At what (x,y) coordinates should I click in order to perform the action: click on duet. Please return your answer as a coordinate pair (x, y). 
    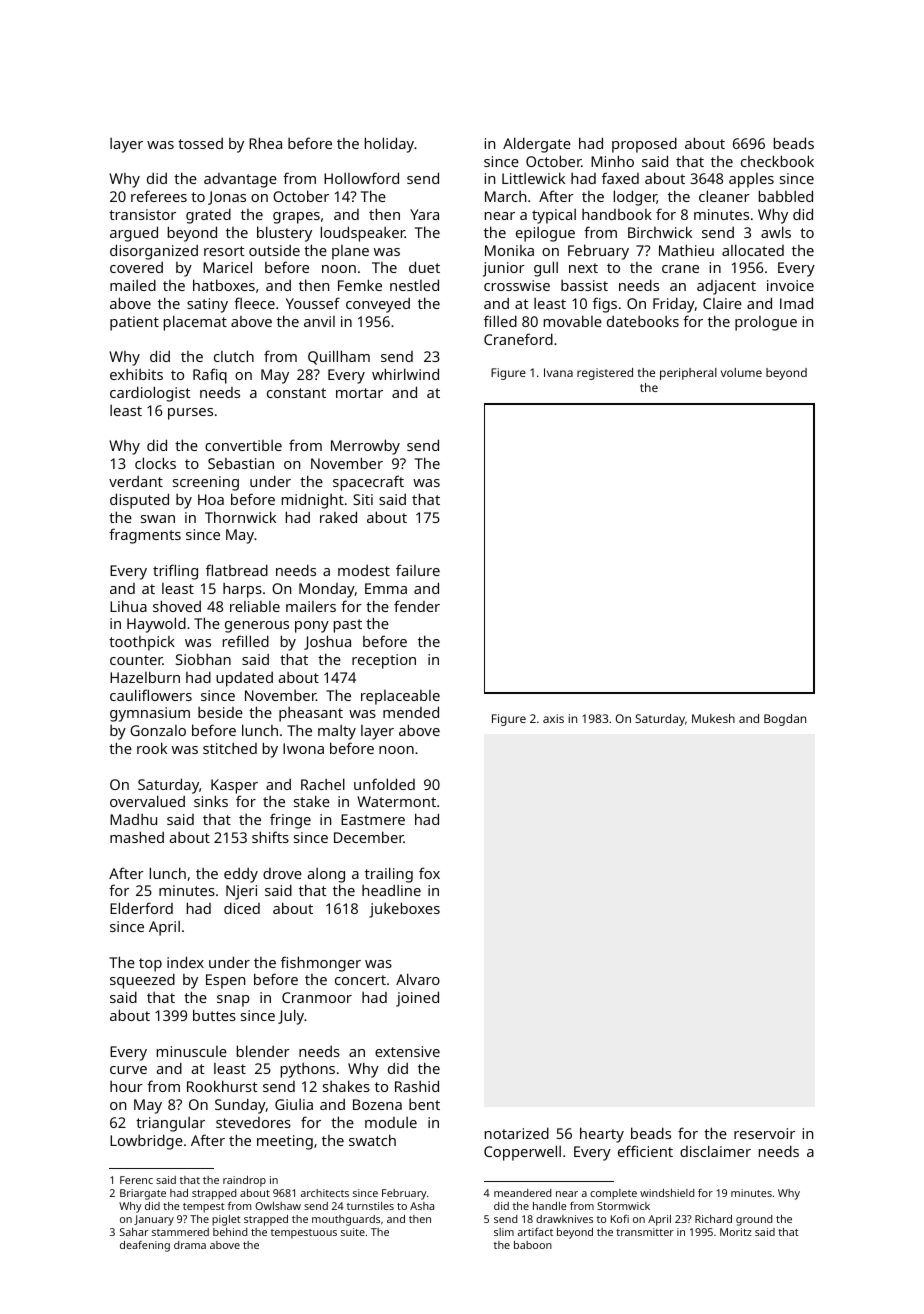
    Looking at the image, I should click on (424, 267).
